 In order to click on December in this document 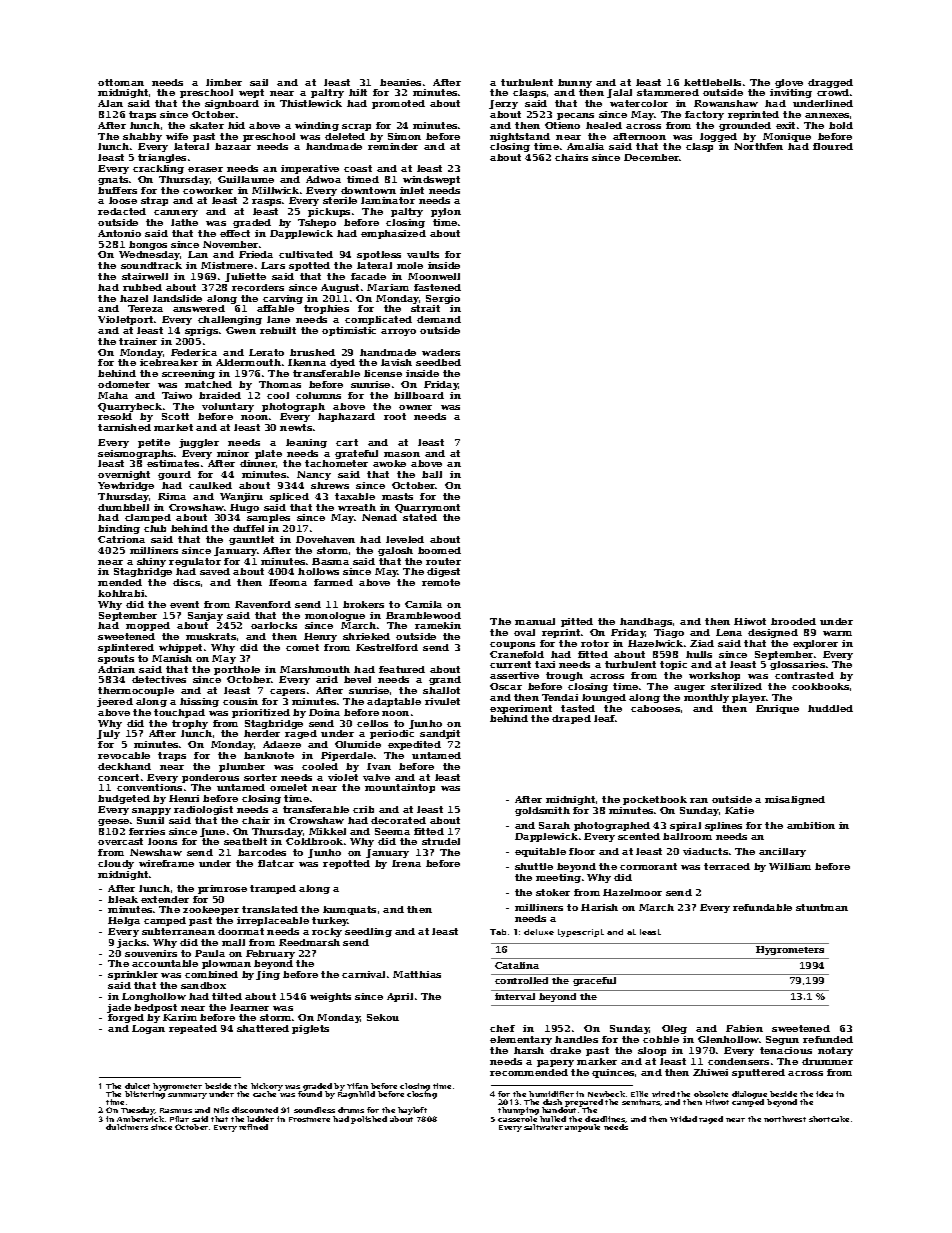, I will do `click(651, 157)`.
